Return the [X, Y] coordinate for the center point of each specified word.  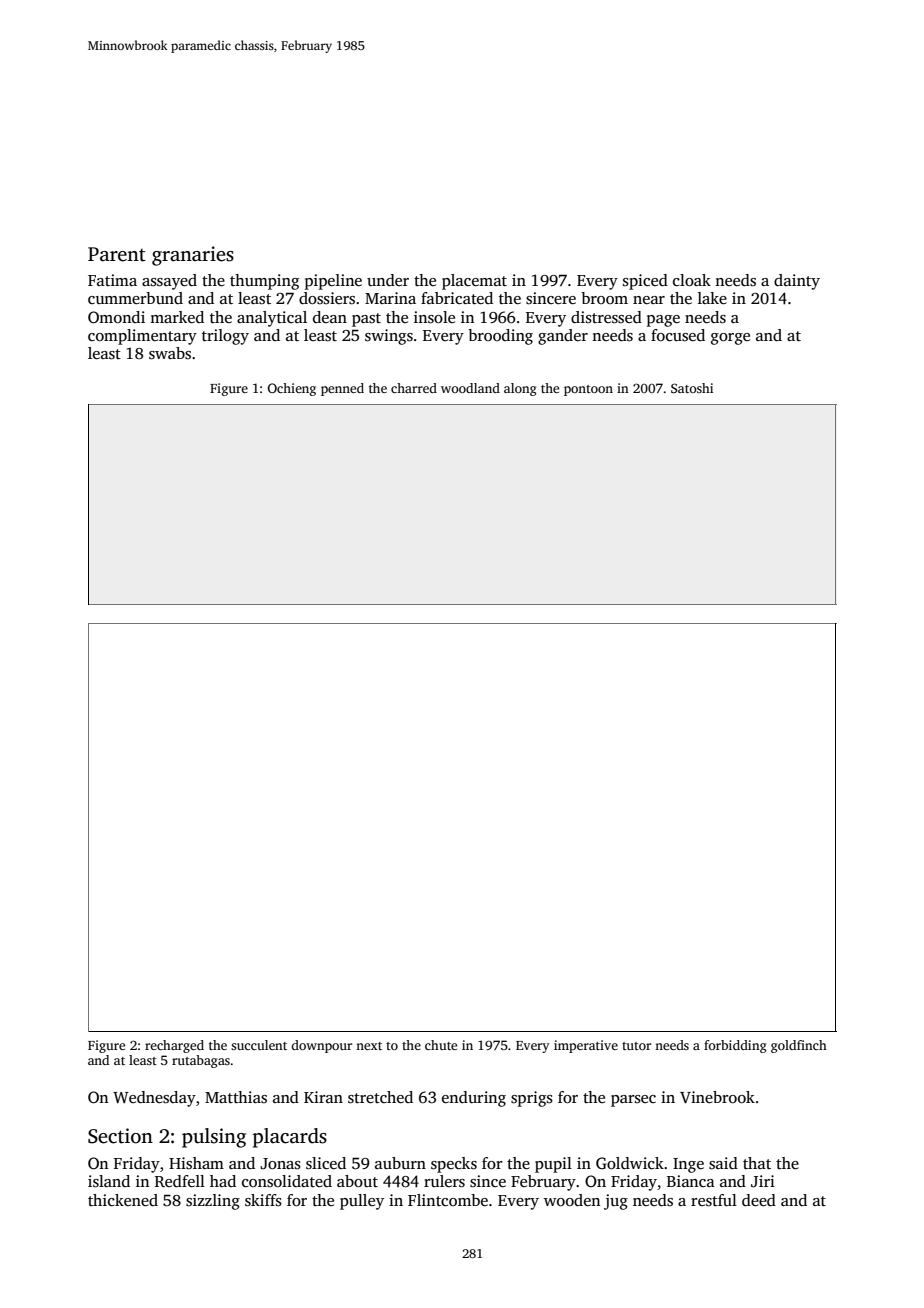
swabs [170, 353]
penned [342, 389]
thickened [123, 1200]
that [757, 1163]
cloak [692, 280]
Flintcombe [448, 1200]
